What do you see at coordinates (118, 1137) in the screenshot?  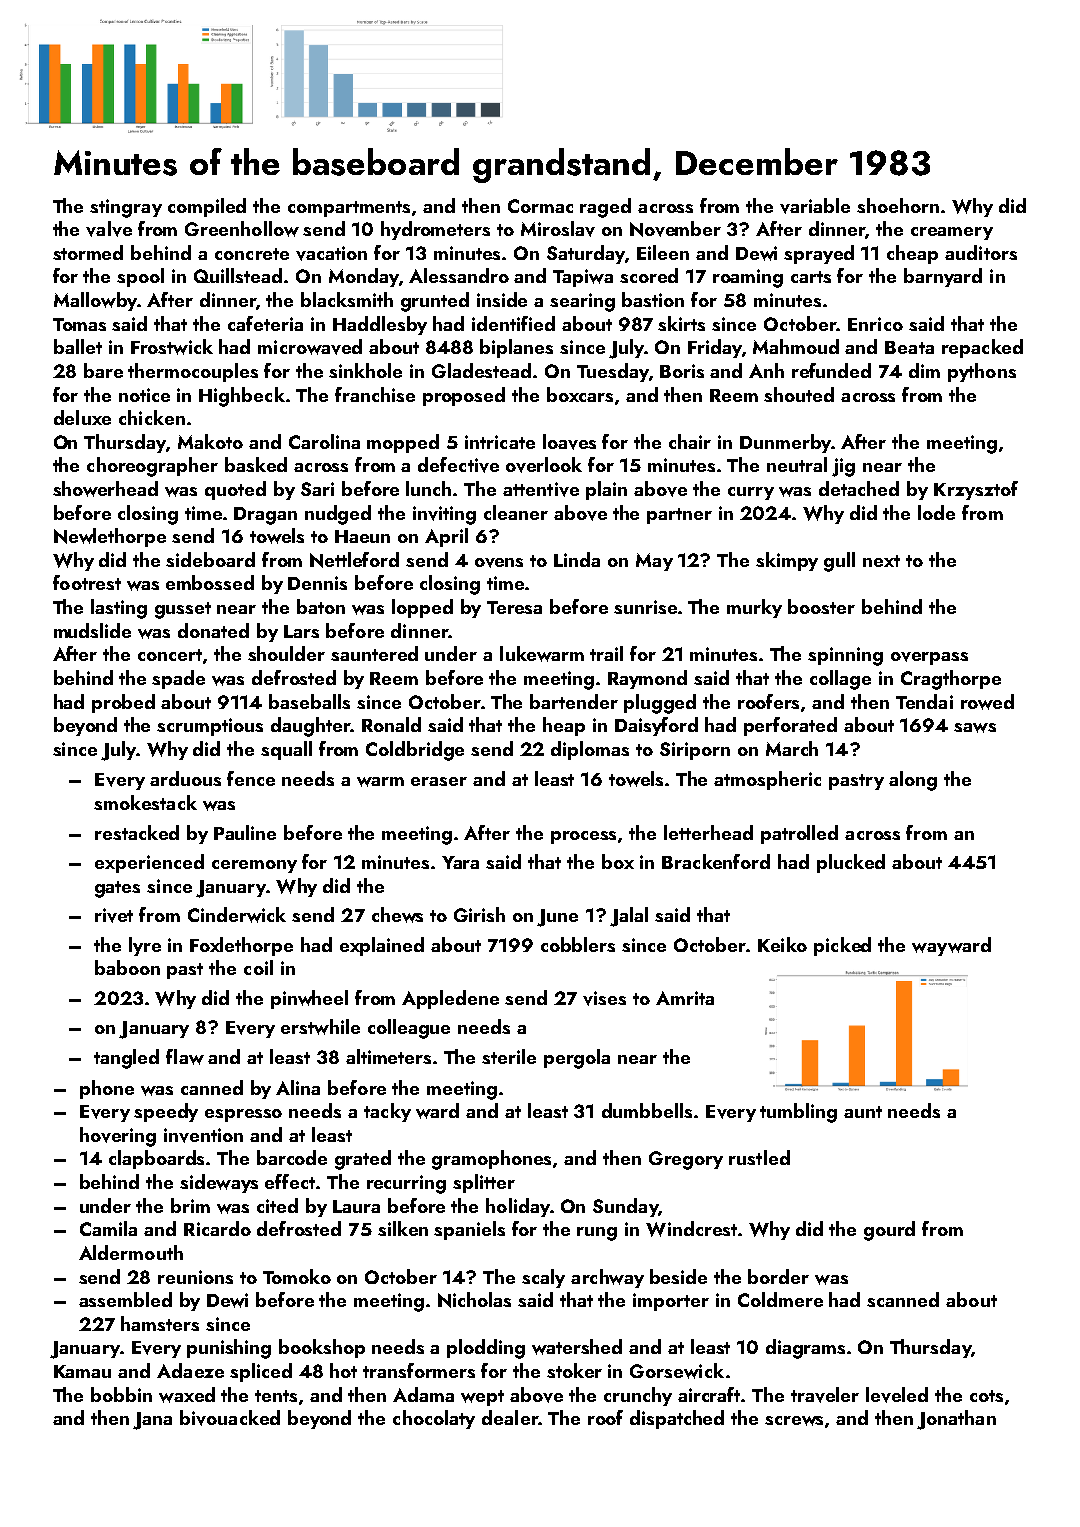 I see `hovering` at bounding box center [118, 1137].
